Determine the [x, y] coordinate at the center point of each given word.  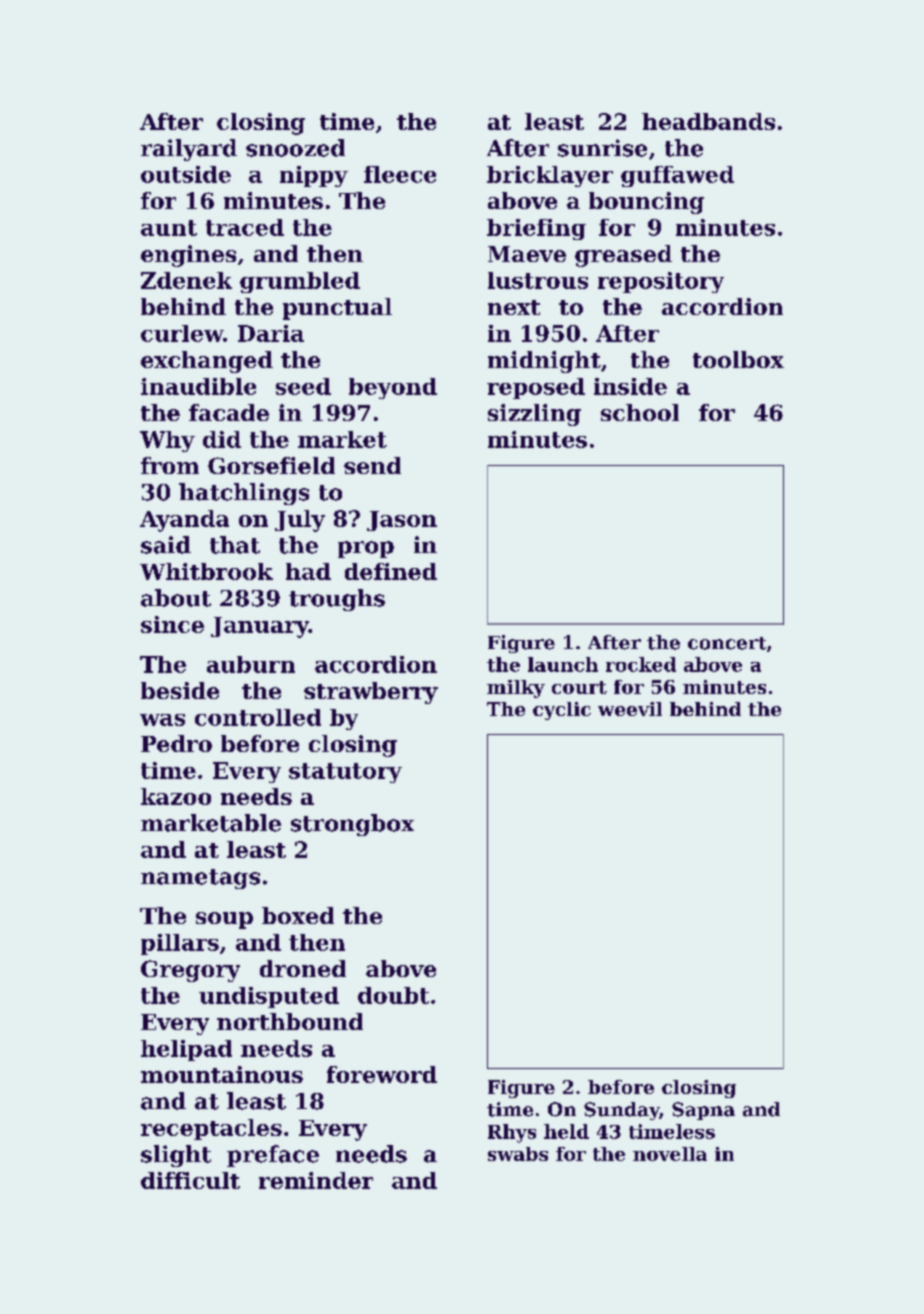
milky [516, 689]
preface [273, 1156]
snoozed [295, 148]
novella [670, 1154]
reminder [316, 1180]
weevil [630, 709]
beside [180, 690]
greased [623, 256]
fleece [400, 174]
